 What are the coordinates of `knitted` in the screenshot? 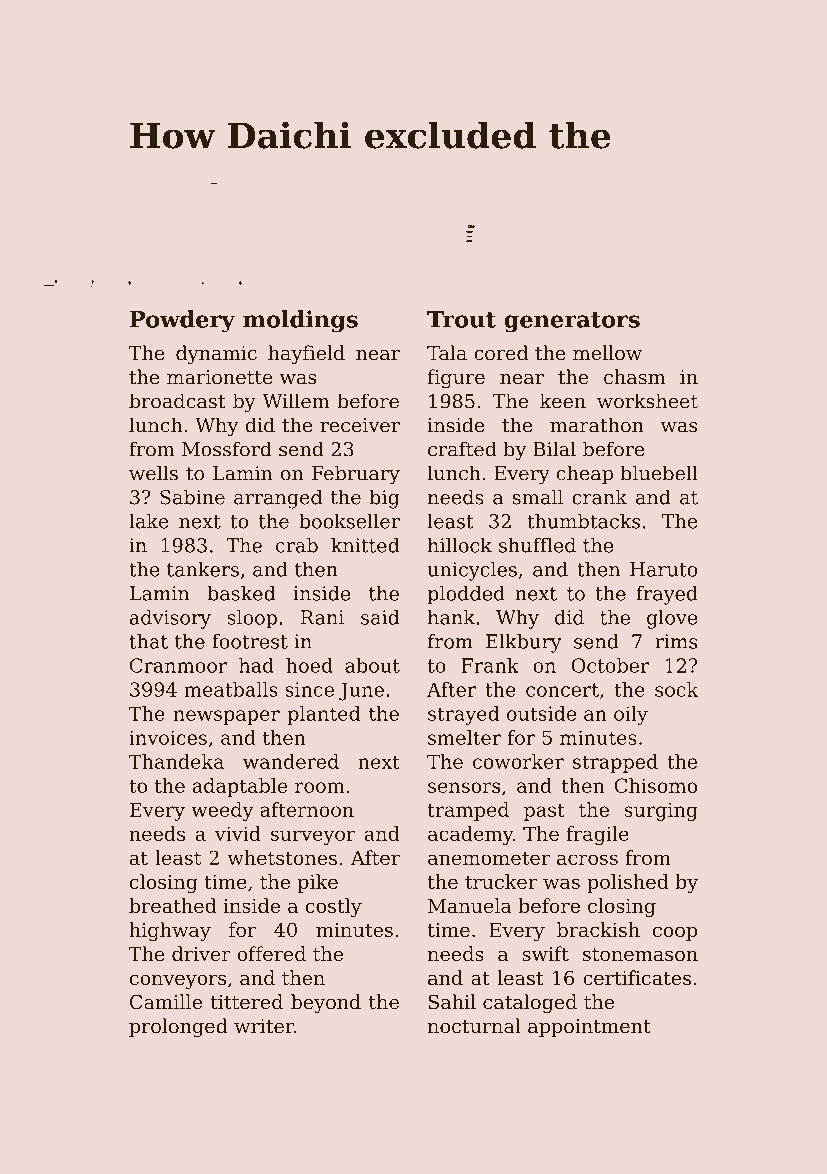 It's located at (365, 545).
